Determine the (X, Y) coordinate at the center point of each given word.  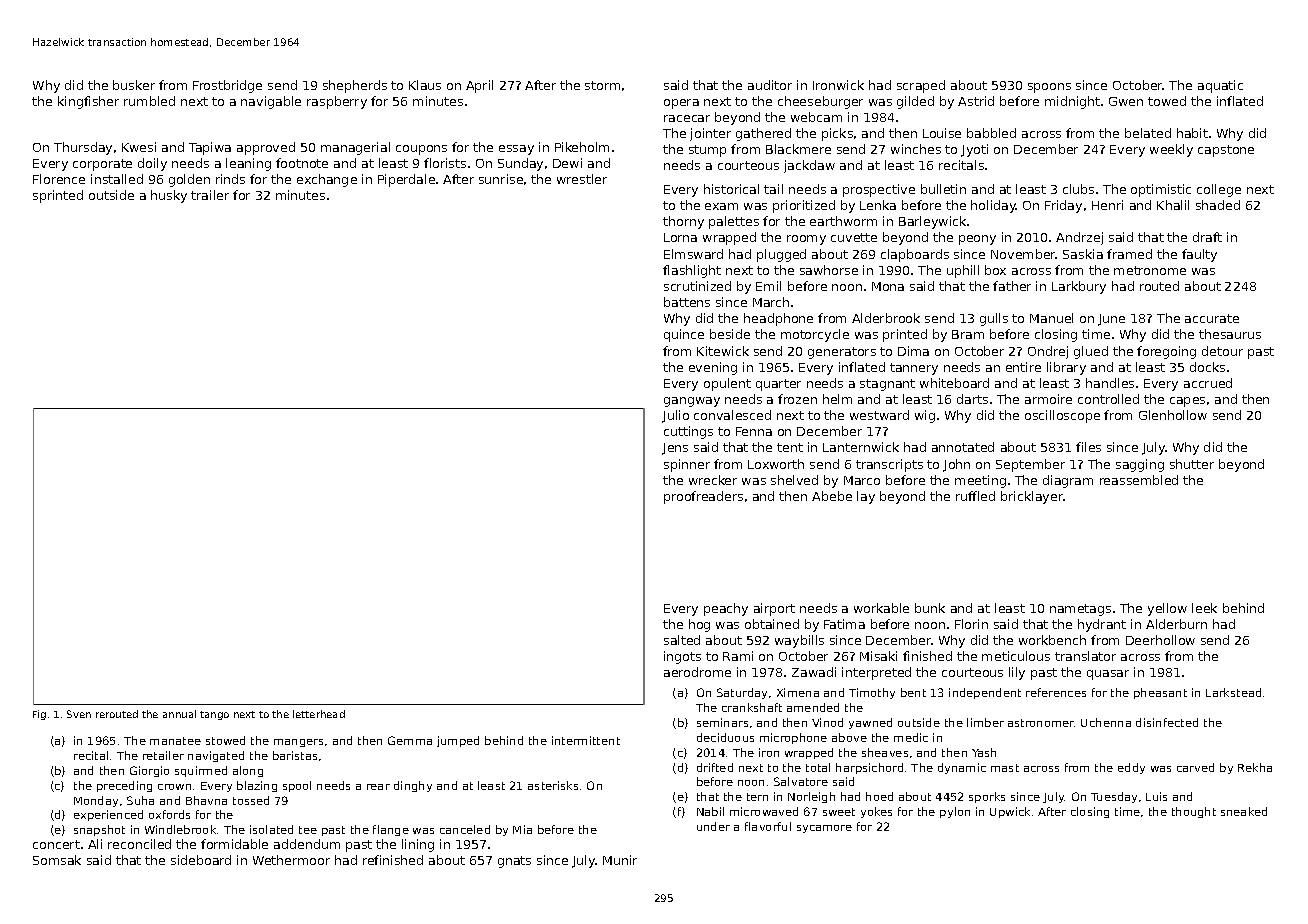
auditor (770, 85)
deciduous (725, 737)
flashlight (692, 271)
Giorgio (149, 771)
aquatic (1220, 86)
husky (169, 196)
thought (1194, 812)
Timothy (872, 693)
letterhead (319, 714)
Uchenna (1106, 722)
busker (134, 85)
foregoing (1166, 352)
